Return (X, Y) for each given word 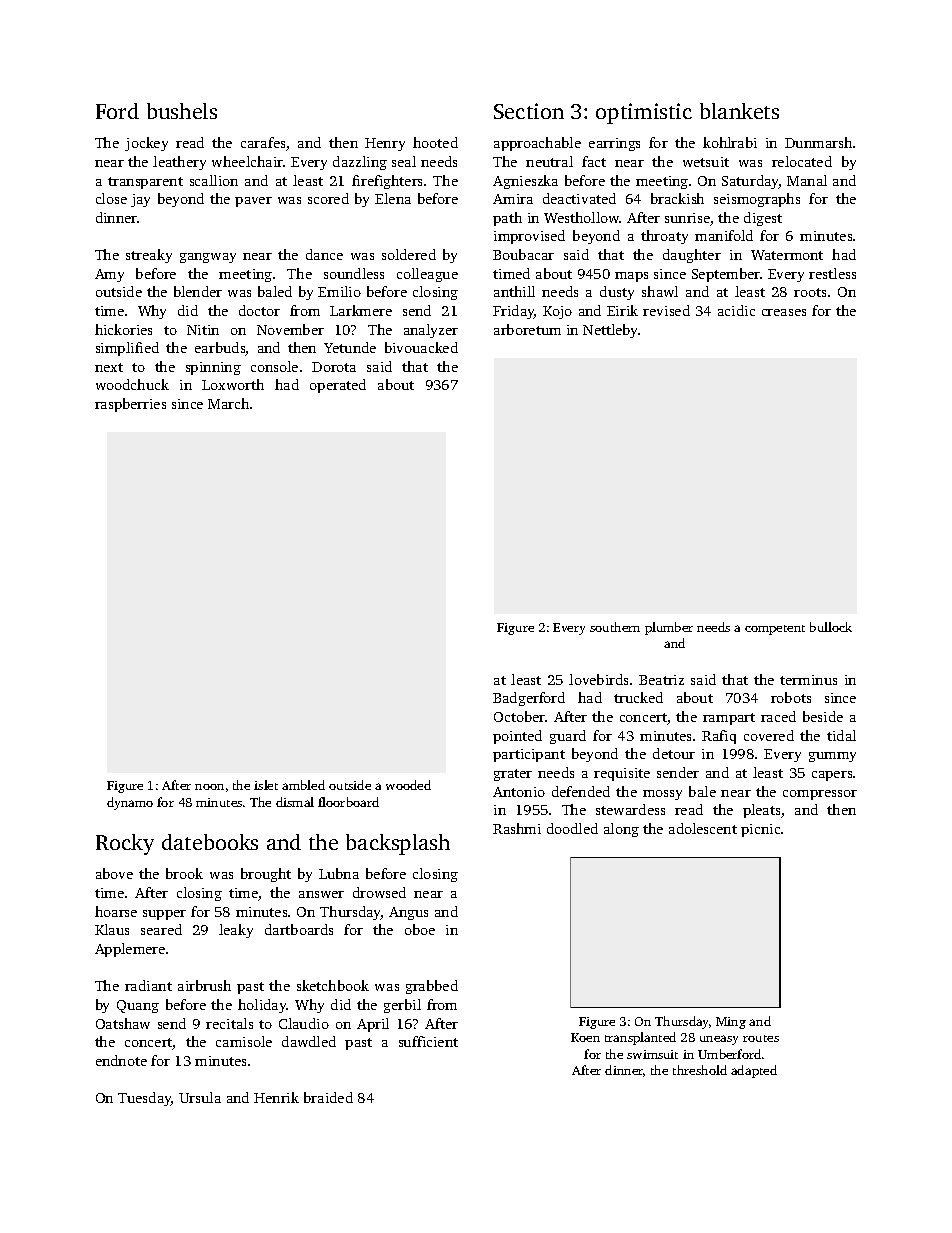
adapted (754, 1071)
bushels (182, 111)
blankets (739, 111)
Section (529, 111)
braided (328, 1097)
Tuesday (145, 1099)
